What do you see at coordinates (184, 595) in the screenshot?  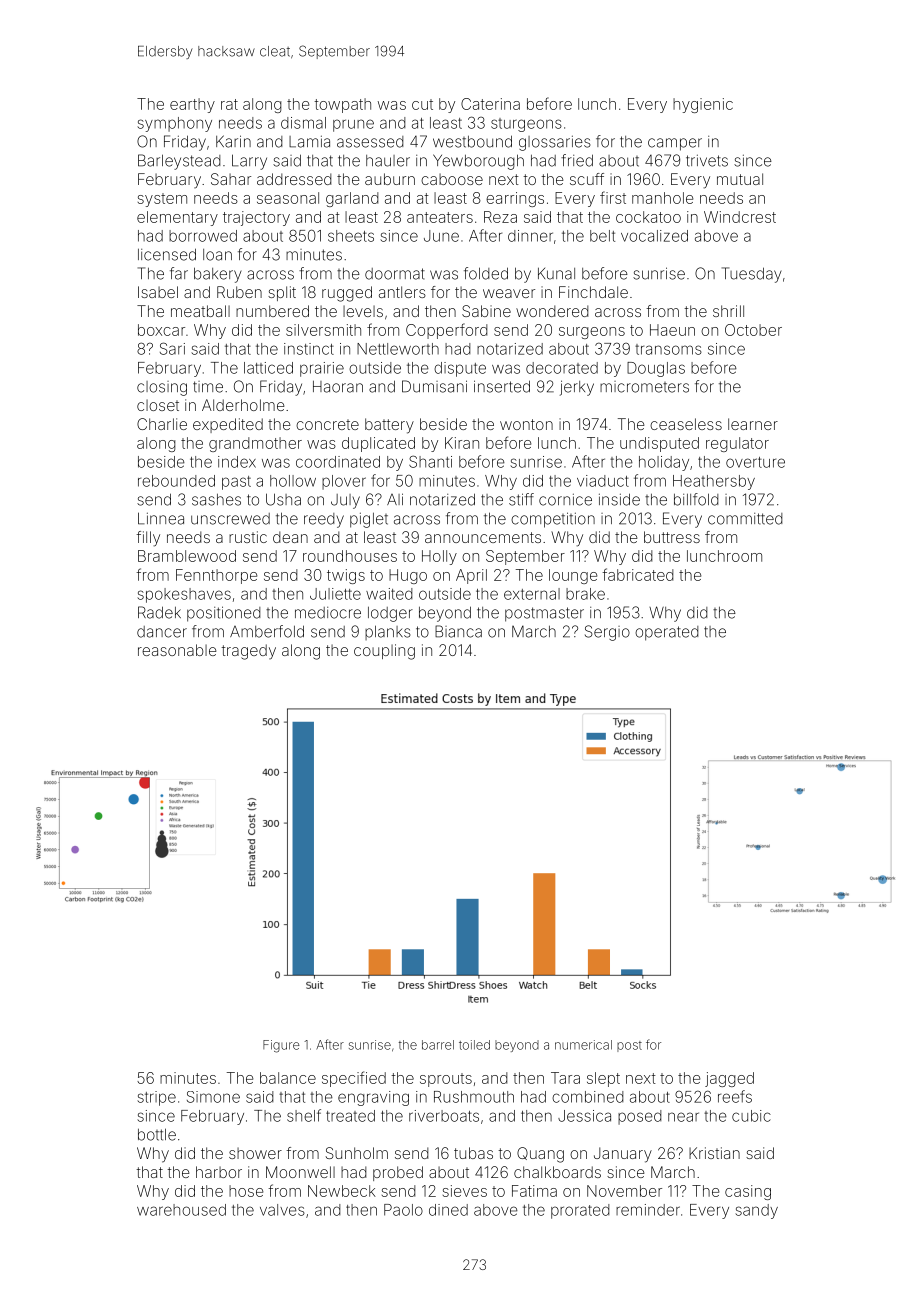 I see `spokeshaves` at bounding box center [184, 595].
